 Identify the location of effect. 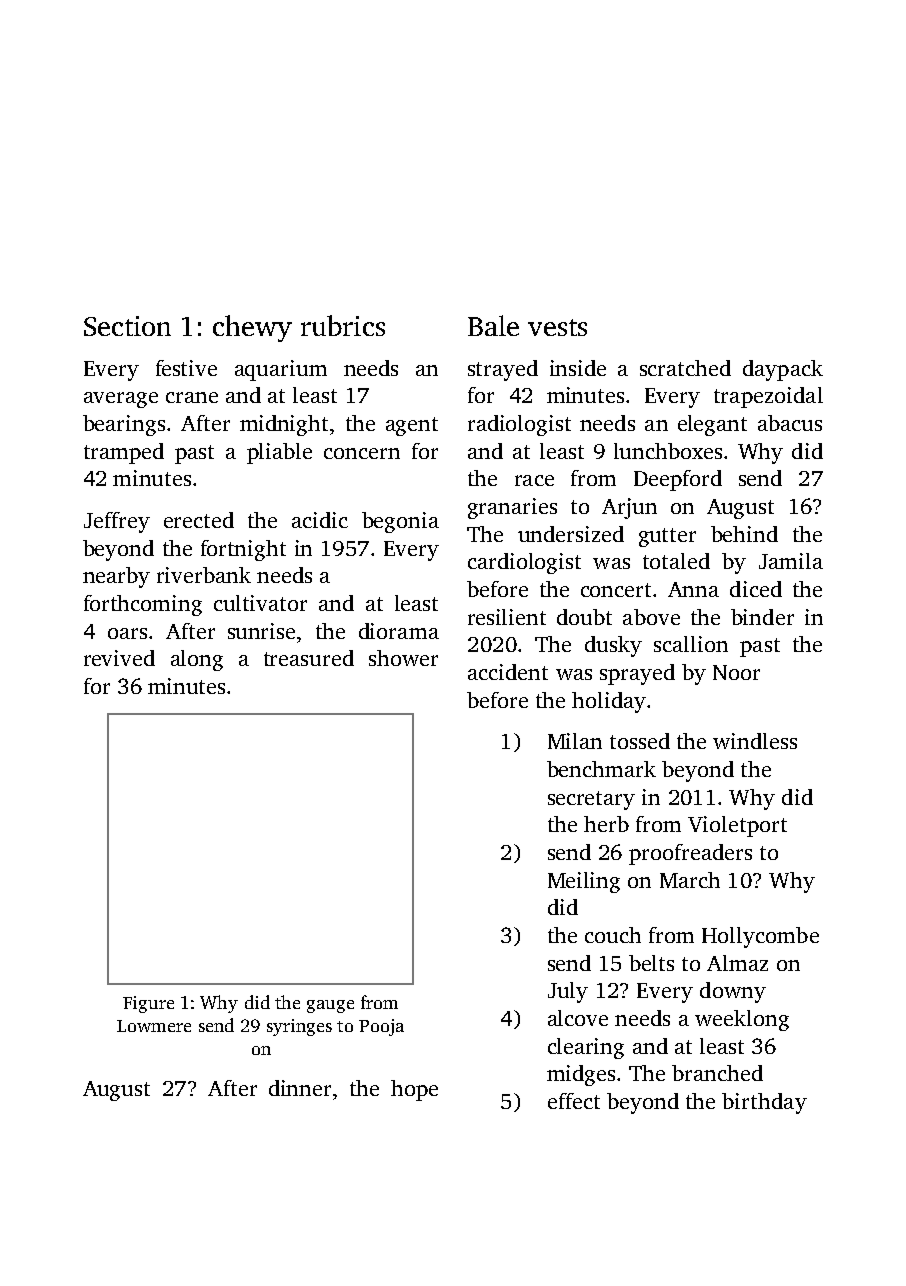
(574, 1101).
